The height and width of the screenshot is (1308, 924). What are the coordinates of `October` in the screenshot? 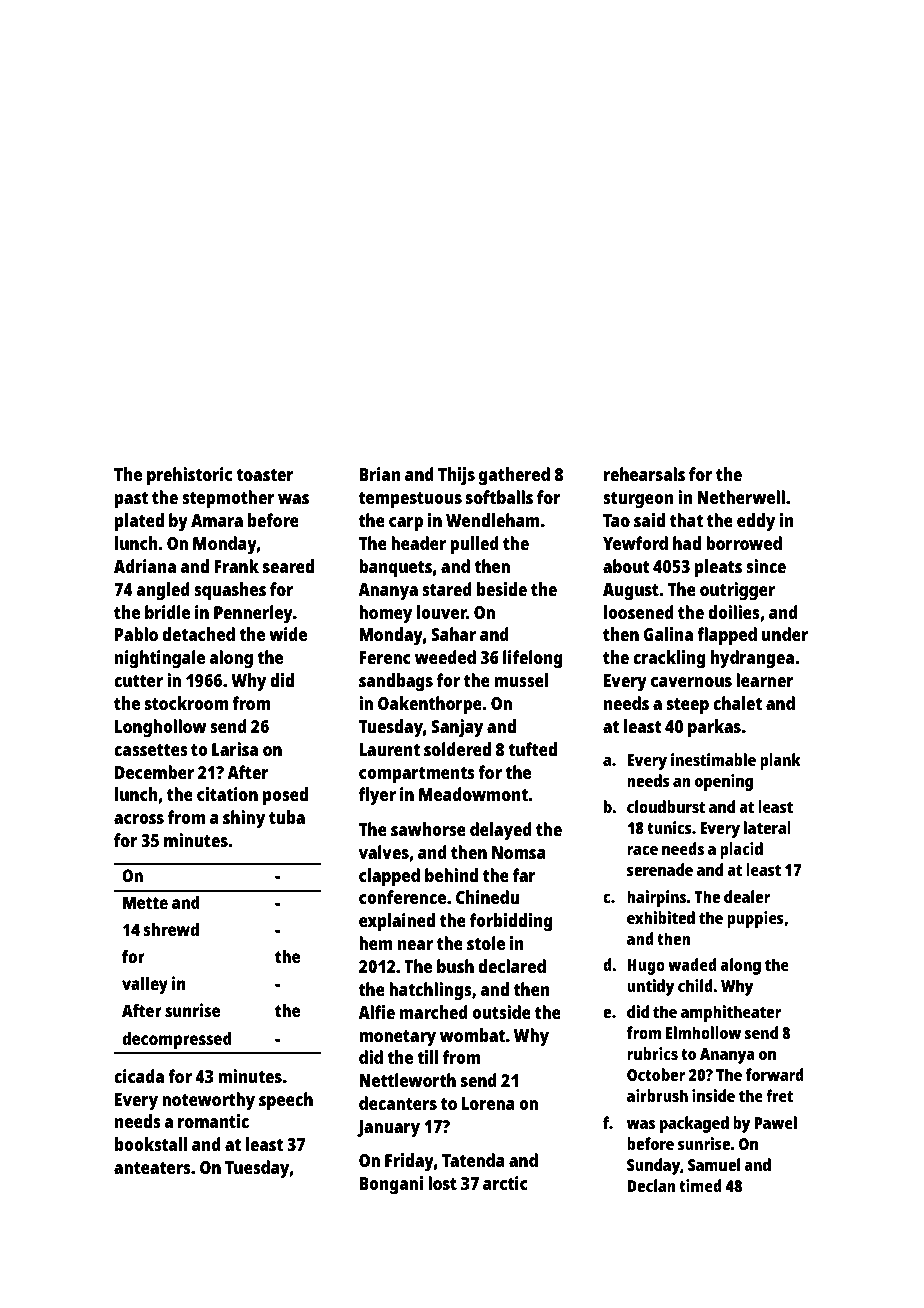 It's located at (656, 1074).
